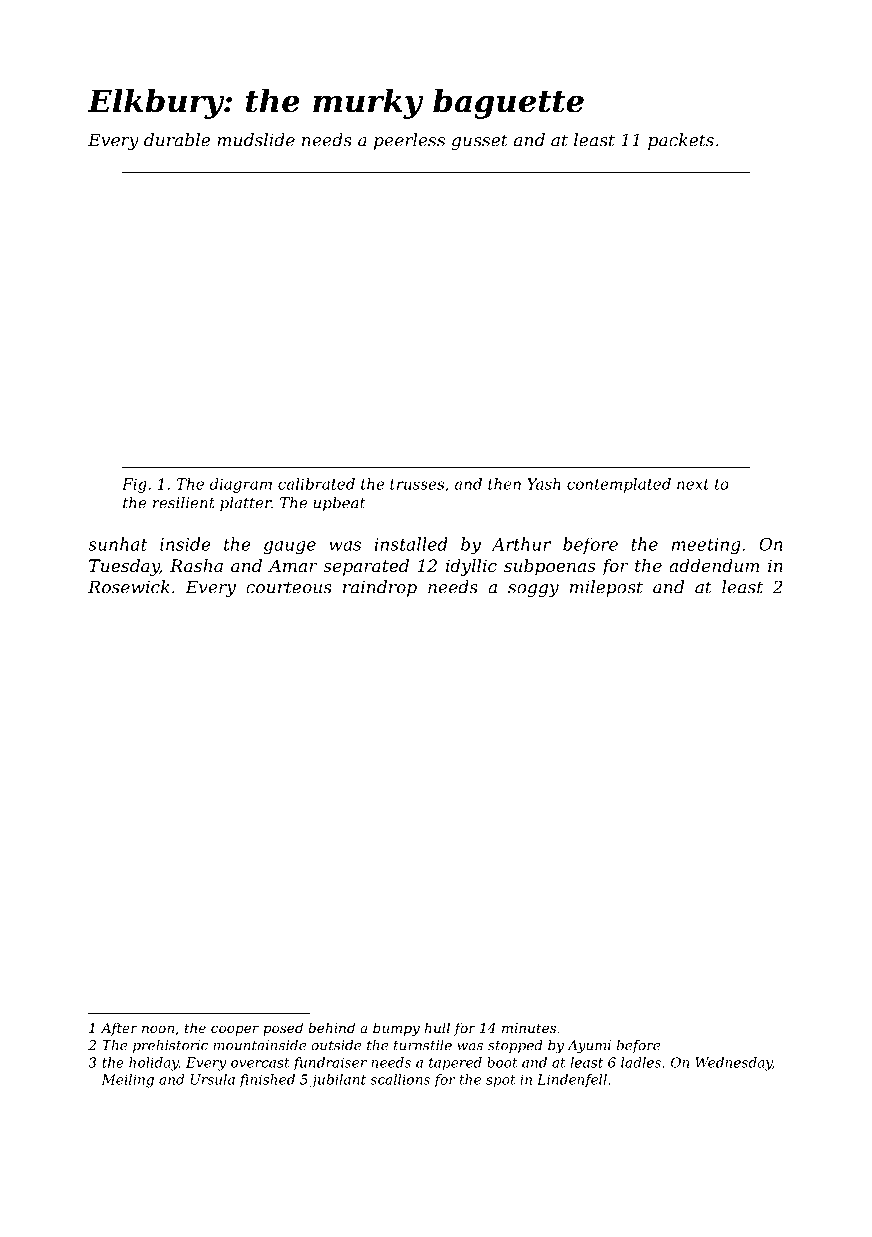 The height and width of the image is (1237, 872). I want to click on then, so click(504, 484).
